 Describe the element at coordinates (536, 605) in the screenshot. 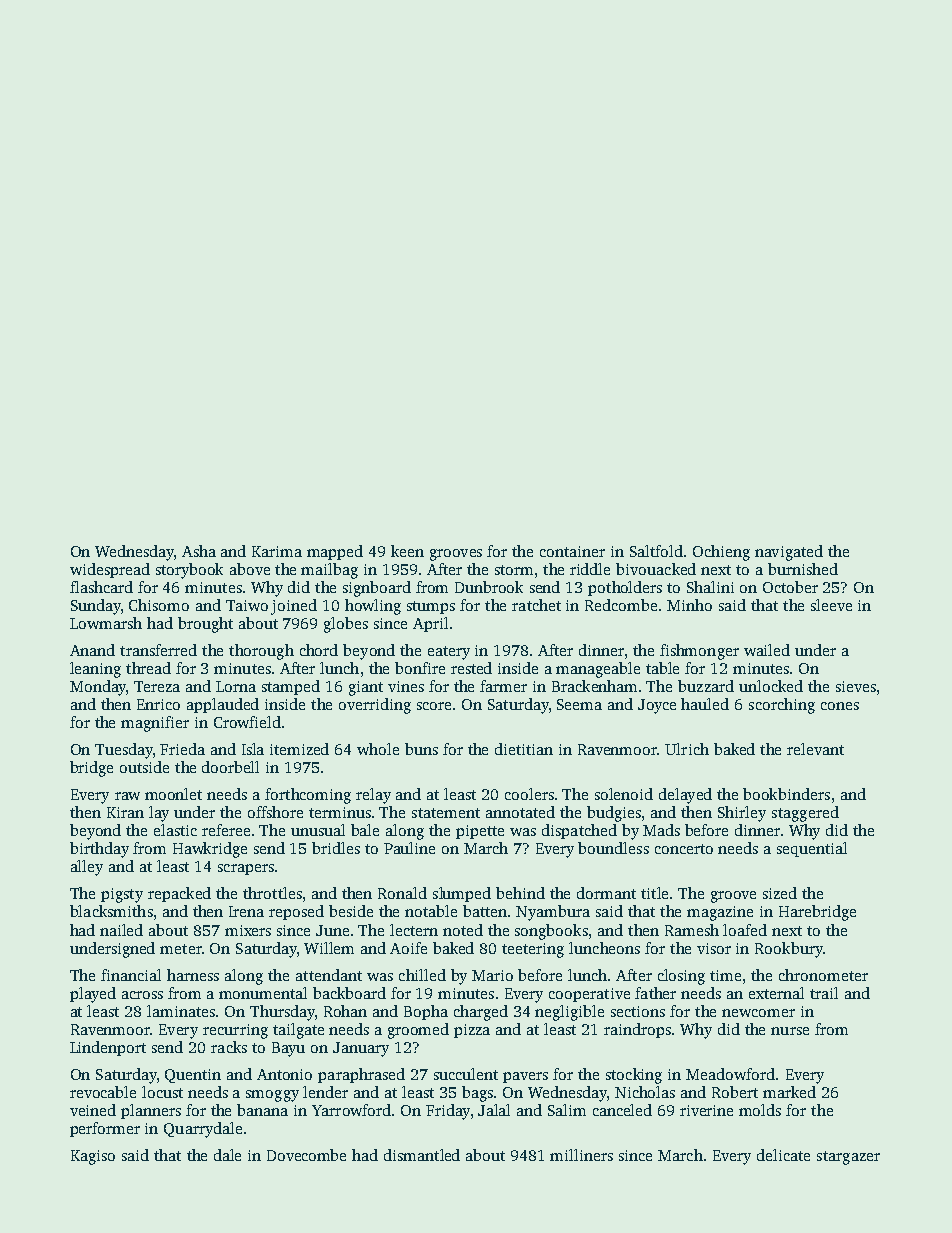

I see `ratchet` at that location.
